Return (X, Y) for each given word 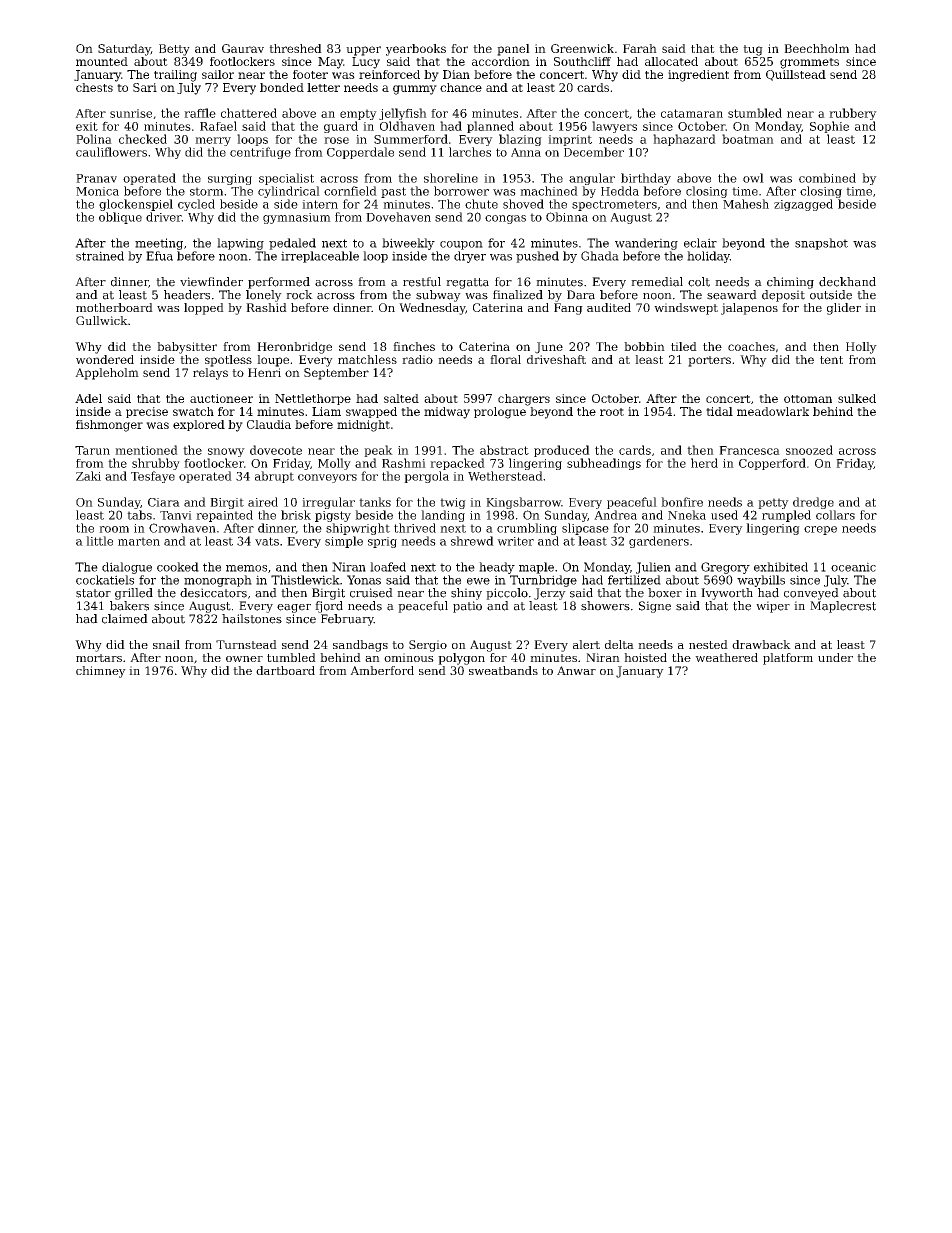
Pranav (96, 178)
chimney (101, 672)
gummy (415, 90)
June (549, 348)
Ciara (164, 502)
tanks (375, 502)
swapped (371, 412)
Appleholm (107, 374)
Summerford (411, 139)
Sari (145, 87)
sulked (857, 398)
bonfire (682, 502)
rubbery (853, 114)
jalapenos (749, 309)
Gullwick (102, 320)
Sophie (829, 127)
